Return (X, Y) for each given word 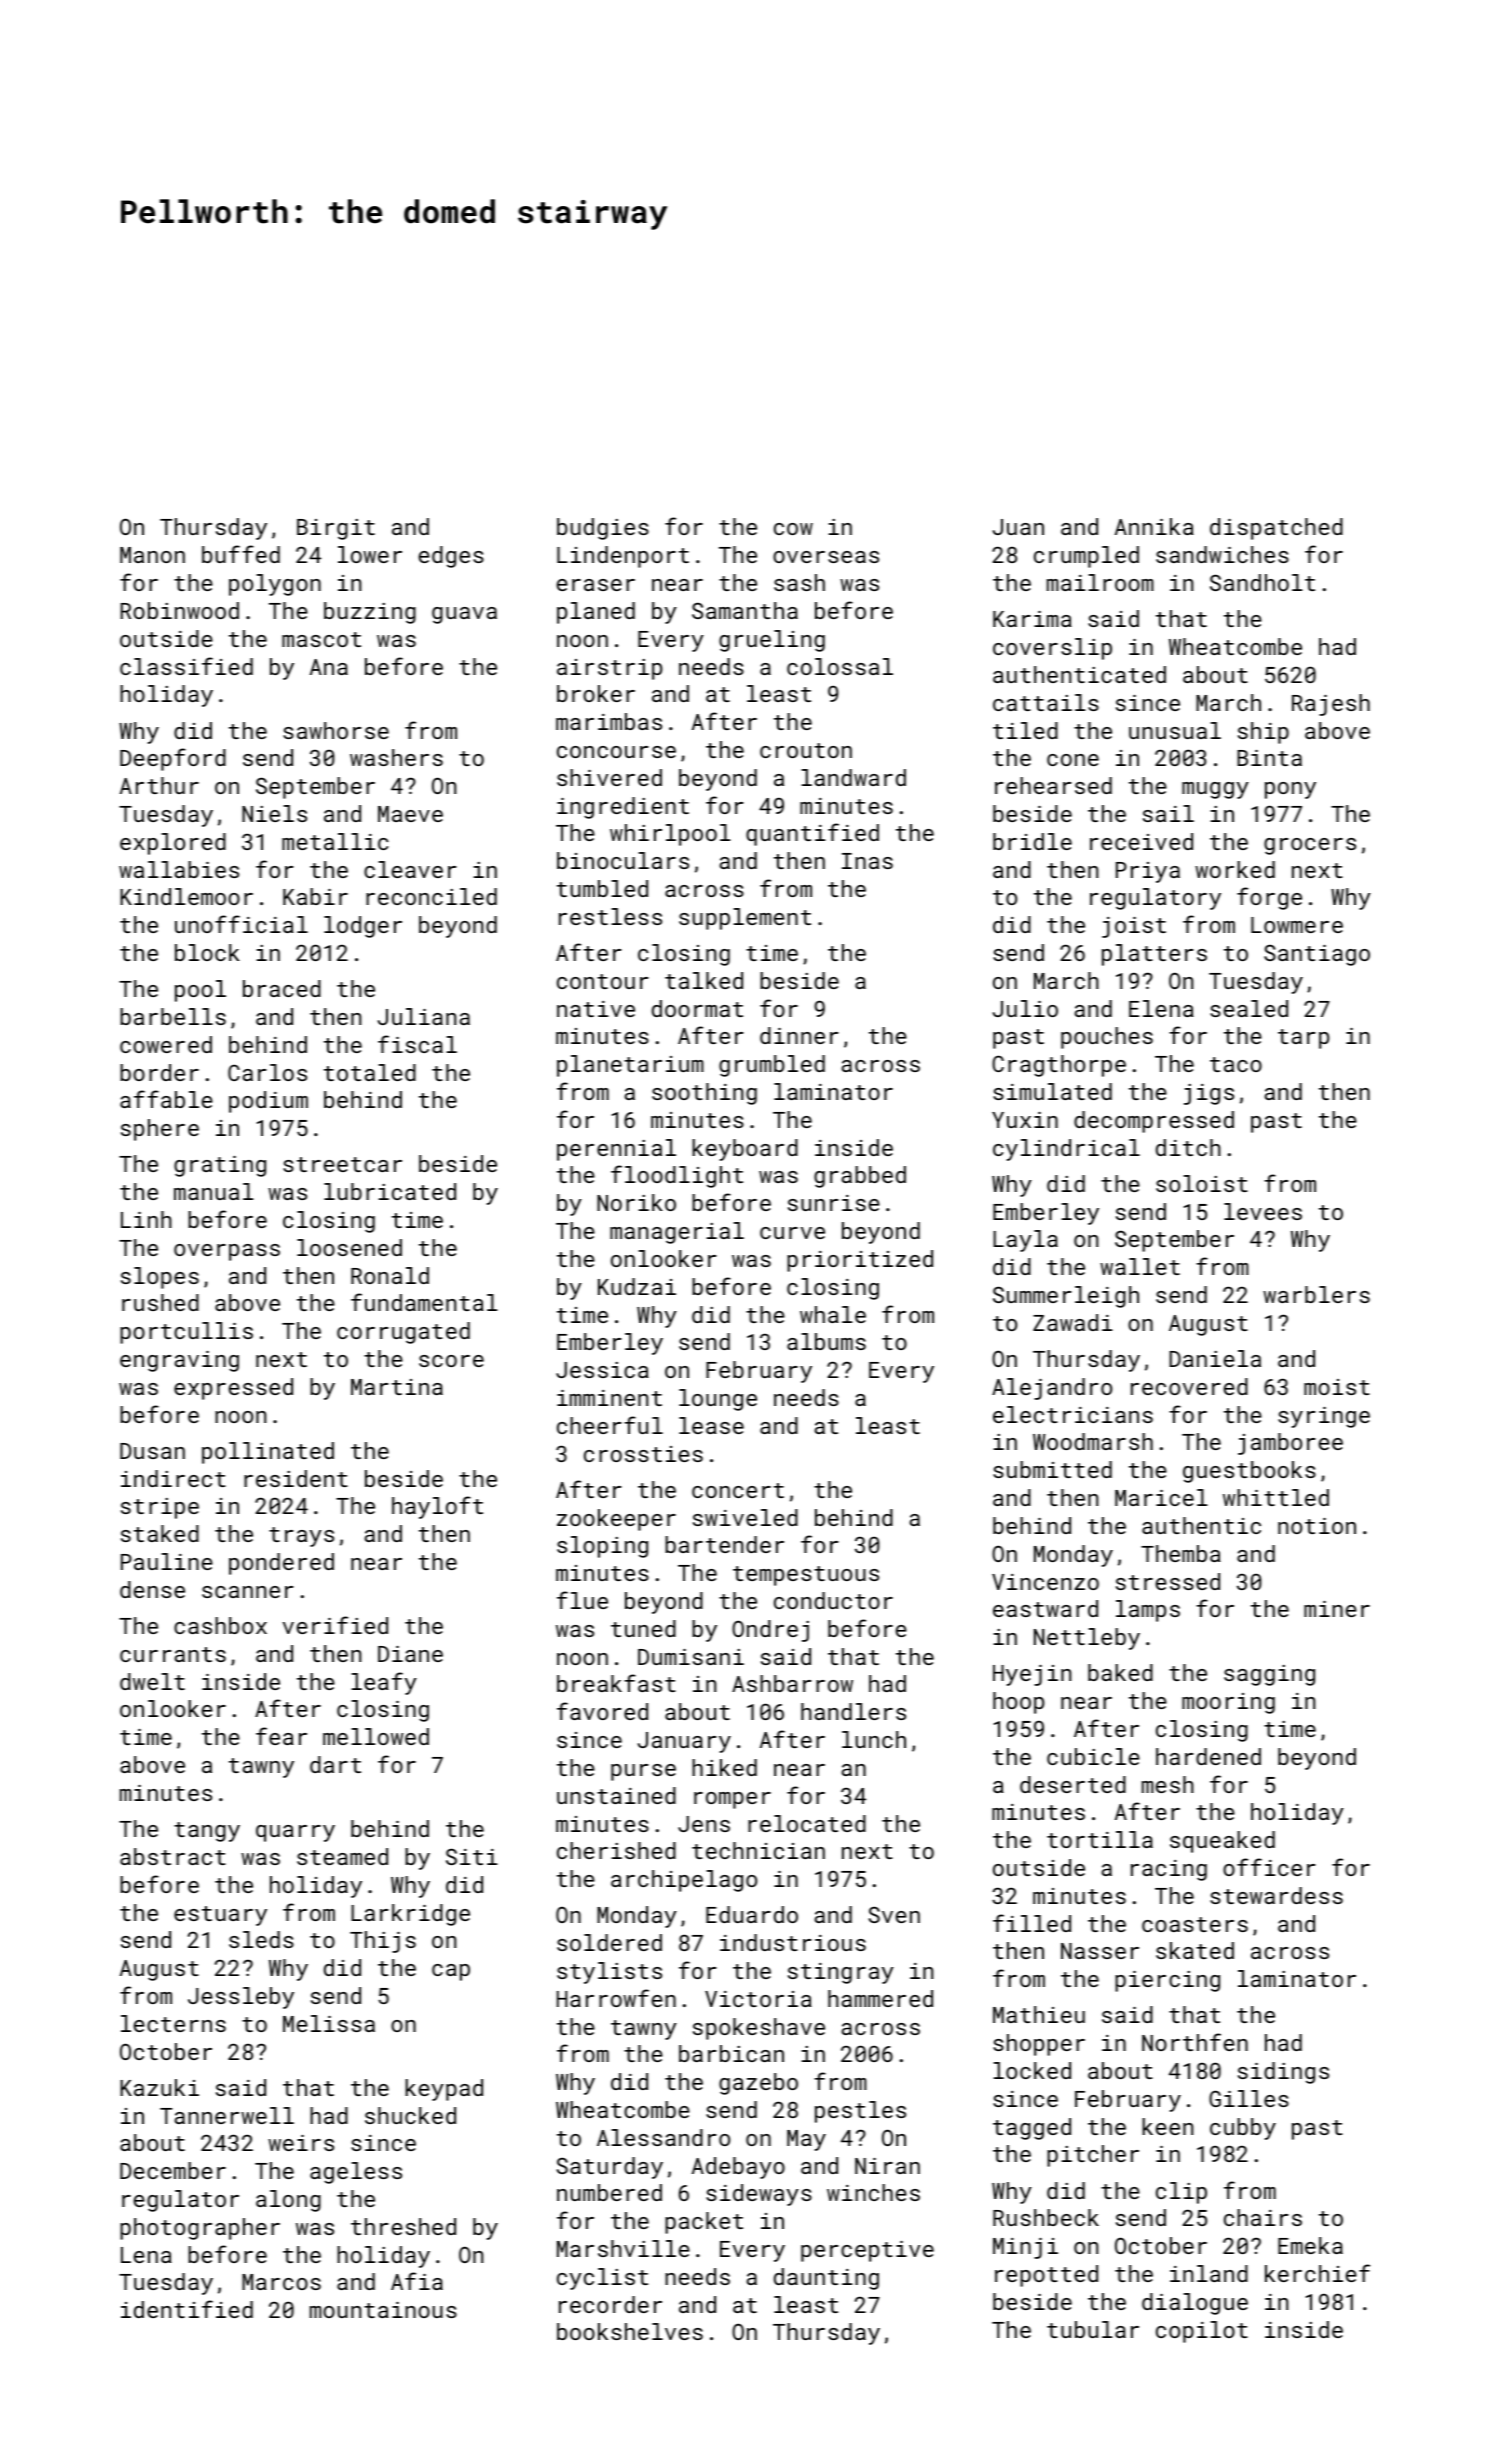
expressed (233, 1389)
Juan (1018, 527)
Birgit (336, 529)
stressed (1168, 1581)
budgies (603, 529)
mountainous (383, 2310)
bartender (724, 1544)
